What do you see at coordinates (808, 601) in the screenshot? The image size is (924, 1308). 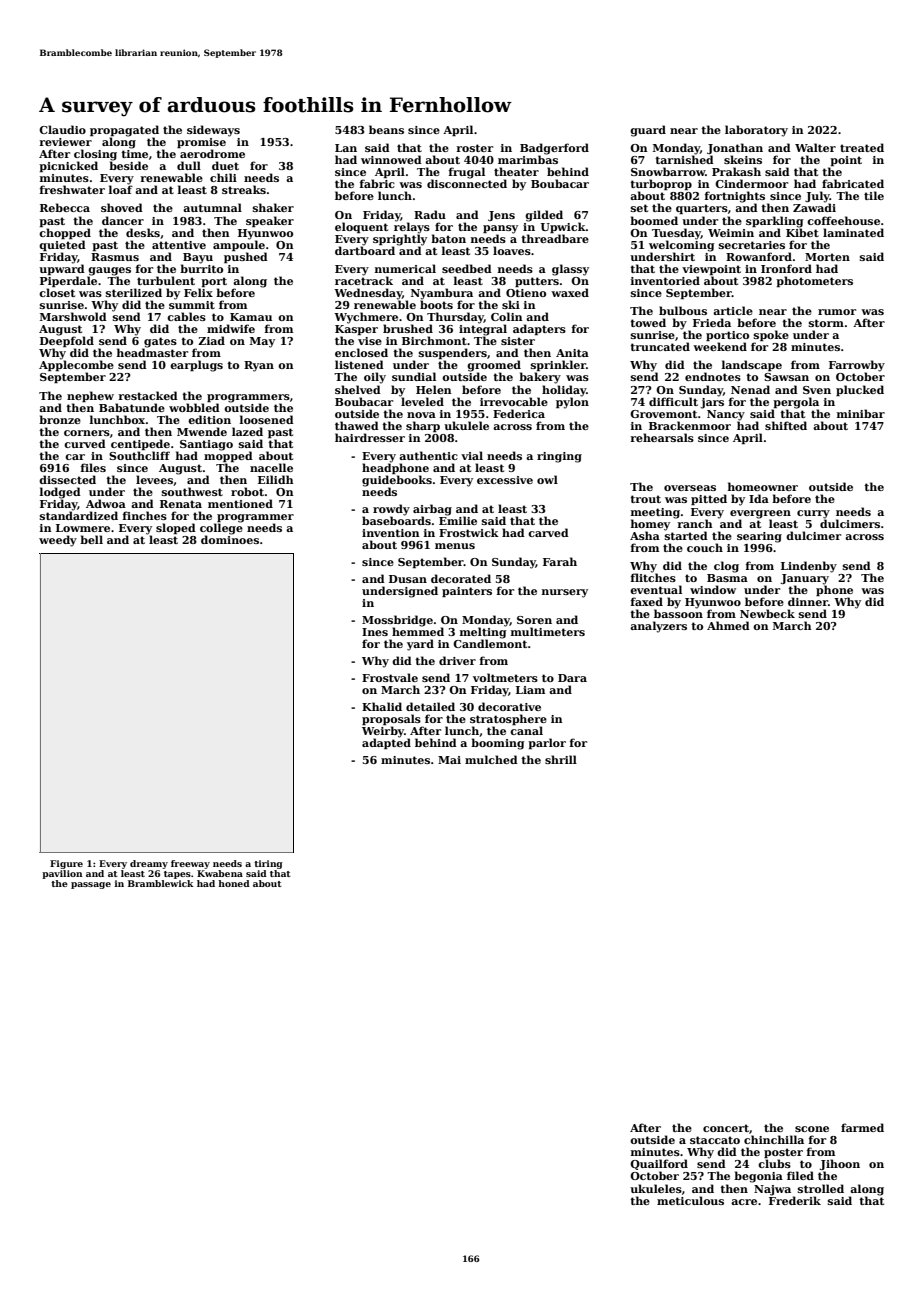 I see `dinner` at bounding box center [808, 601].
